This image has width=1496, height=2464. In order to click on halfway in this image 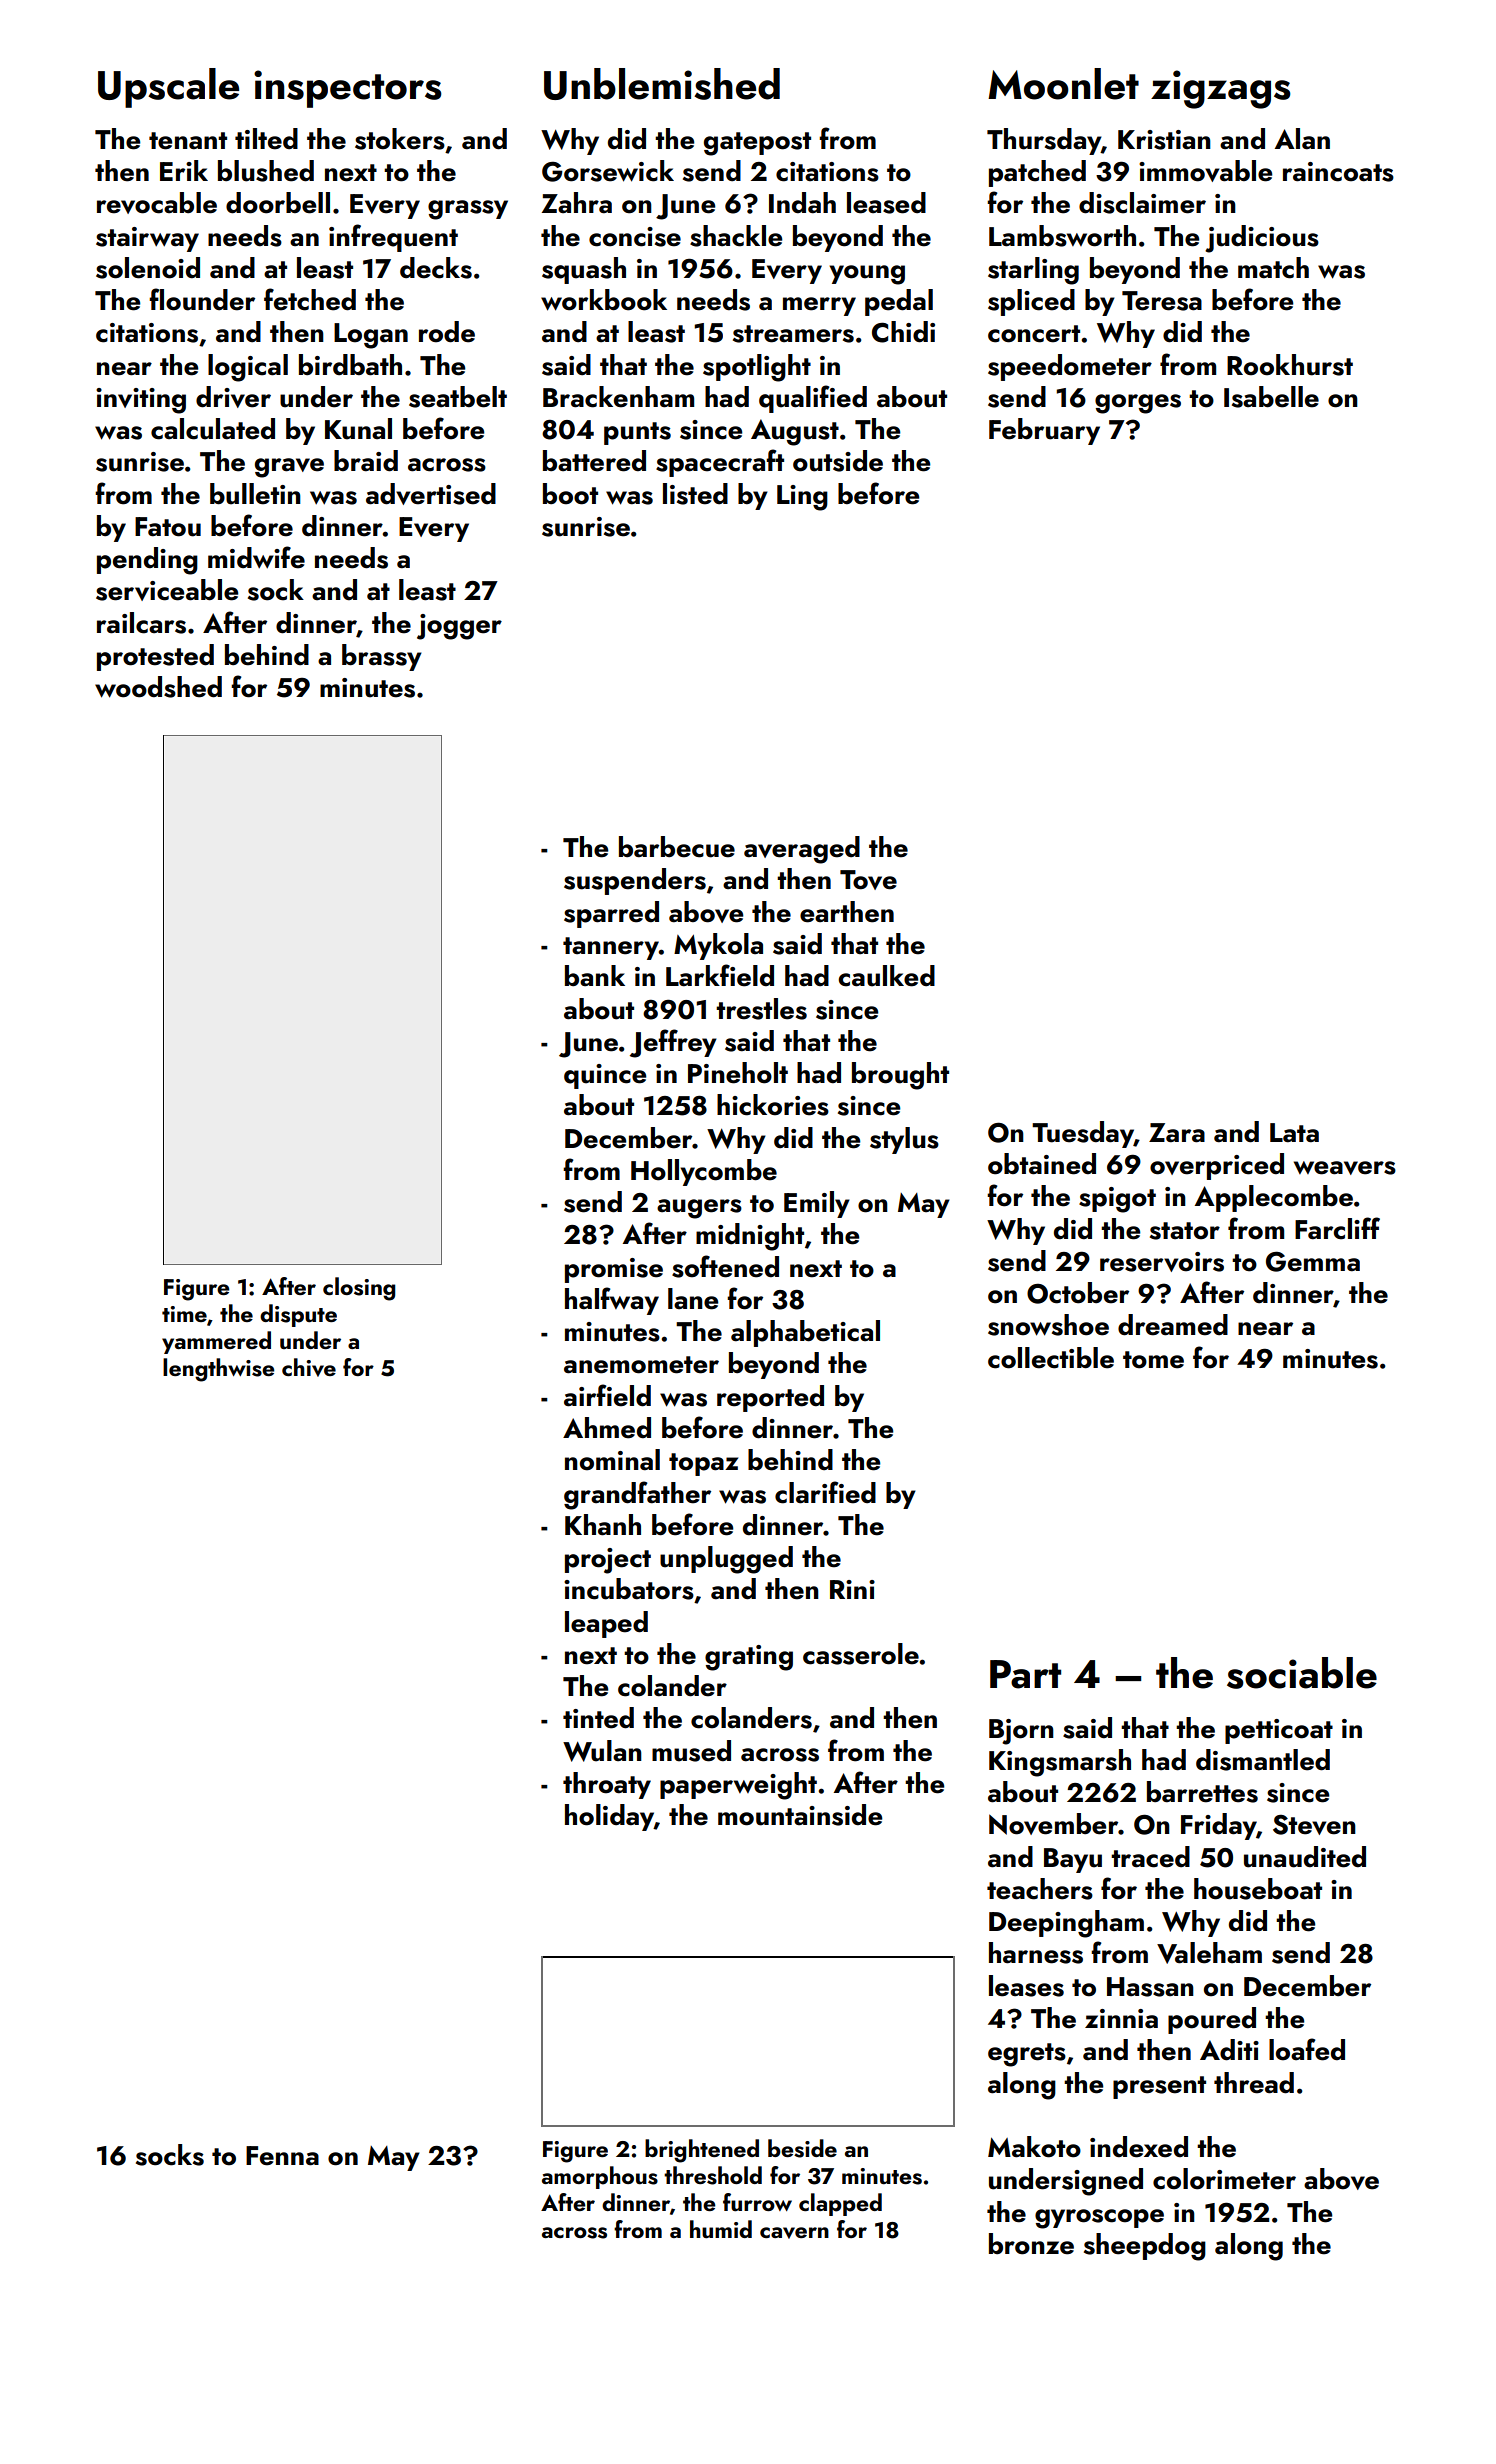, I will do `click(612, 1301)`.
